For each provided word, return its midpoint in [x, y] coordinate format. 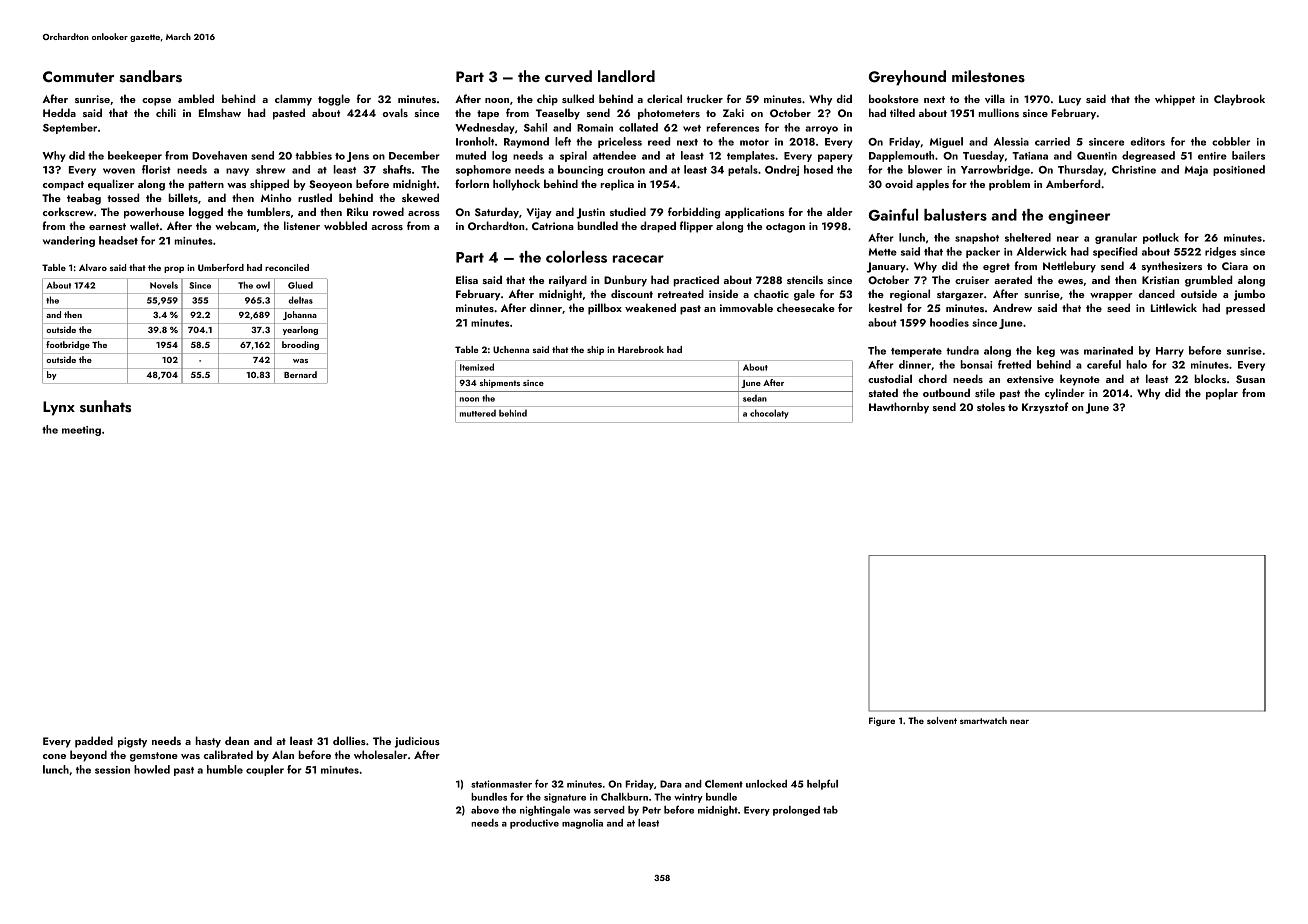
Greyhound [907, 78]
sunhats [105, 406]
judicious [417, 742]
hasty [208, 742]
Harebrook [641, 349]
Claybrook [1239, 100]
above [485, 810]
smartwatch [983, 720]
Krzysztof [1045, 408]
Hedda [59, 112]
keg [1046, 351]
